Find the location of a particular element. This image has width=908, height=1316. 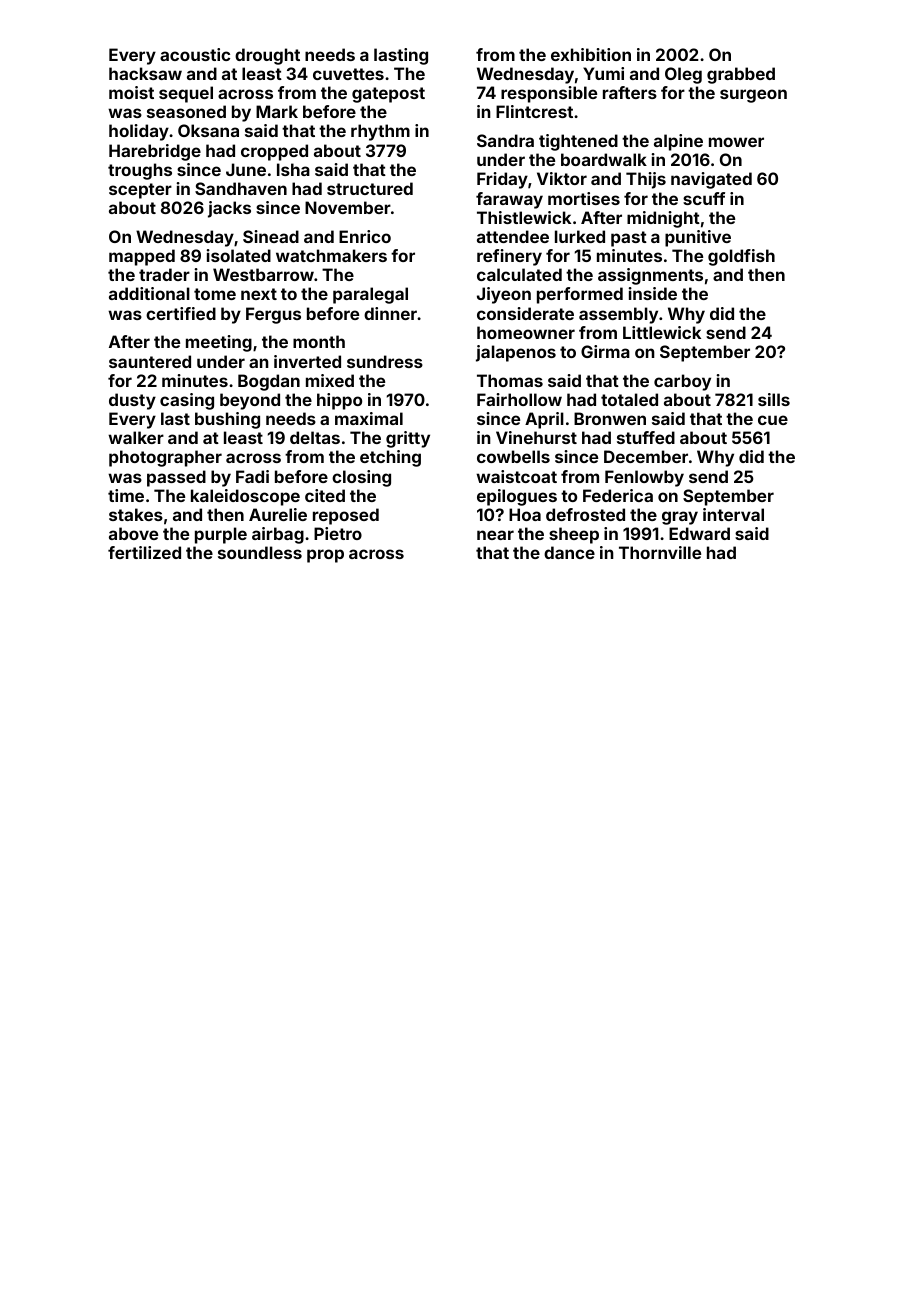

inside is located at coordinates (653, 293).
